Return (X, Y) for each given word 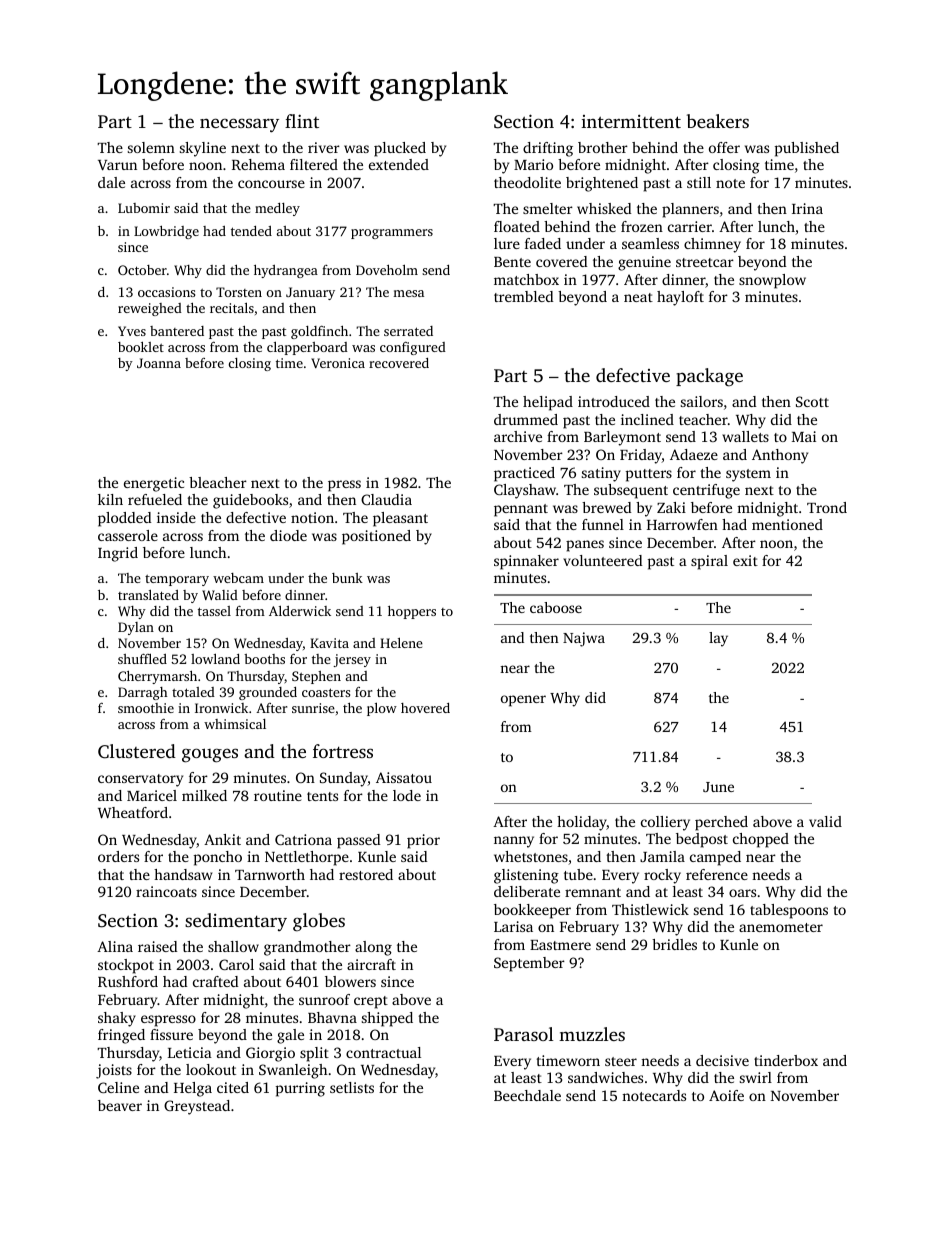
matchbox (526, 279)
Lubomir (144, 208)
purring (300, 1089)
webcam (238, 578)
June (718, 787)
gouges (210, 755)
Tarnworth (270, 874)
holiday (582, 823)
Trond (827, 507)
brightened (602, 184)
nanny (514, 842)
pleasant (400, 519)
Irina (807, 208)
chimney (712, 245)
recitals (232, 308)
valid (825, 821)
